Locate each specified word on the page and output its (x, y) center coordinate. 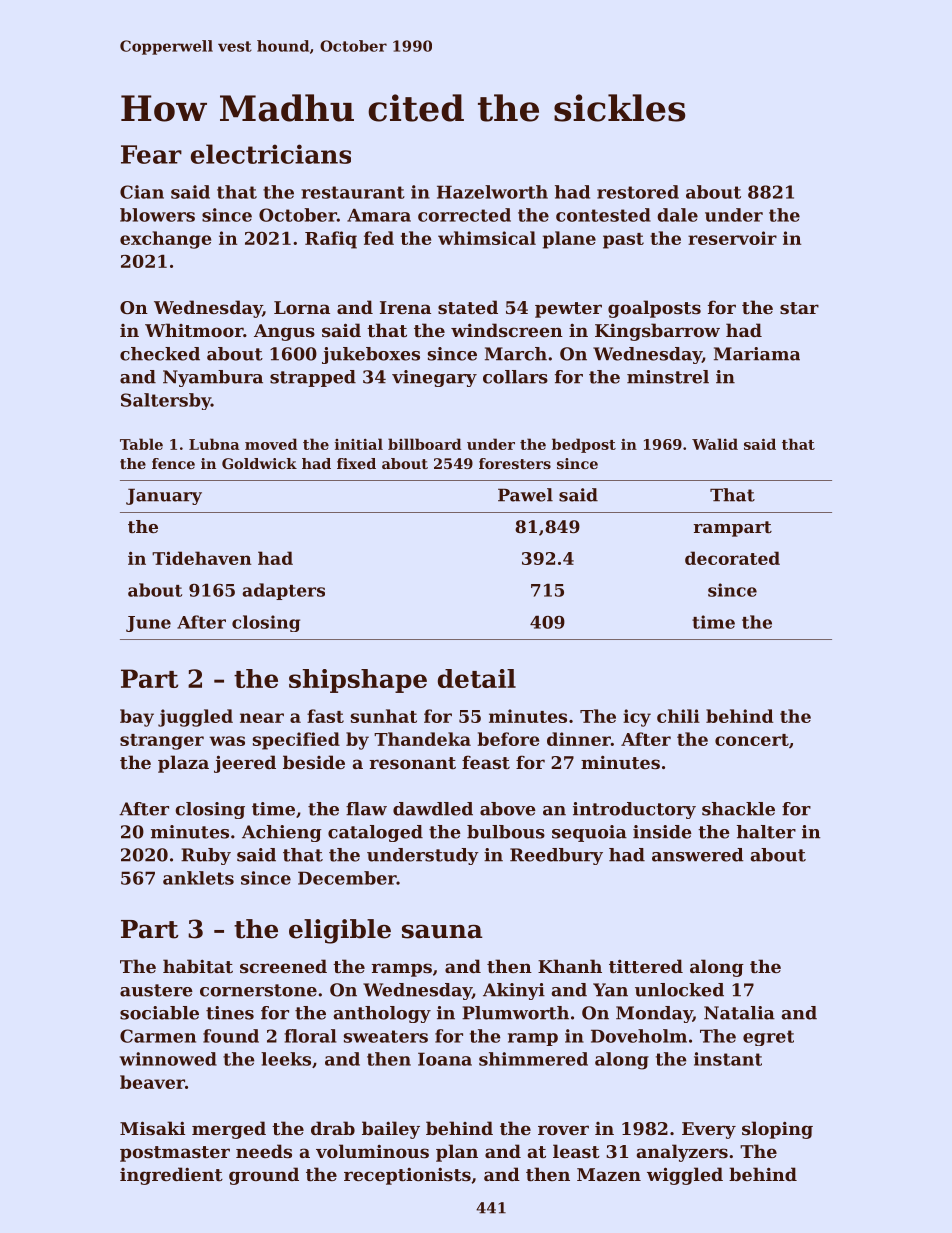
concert (752, 740)
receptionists (407, 1176)
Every (709, 1130)
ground (264, 1176)
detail (477, 678)
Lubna (214, 444)
